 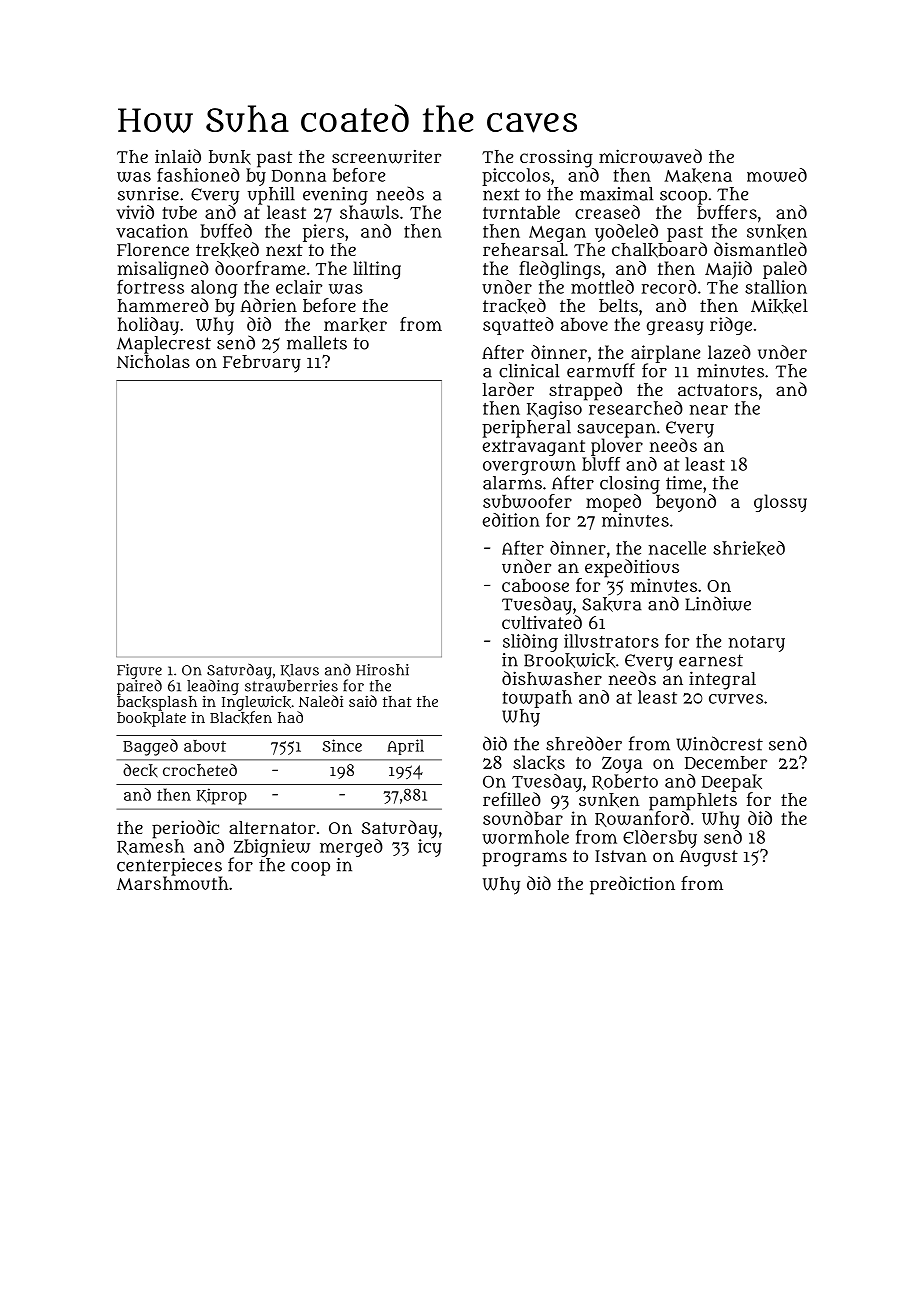 What do you see at coordinates (397, 701) in the document?
I see `that` at bounding box center [397, 701].
